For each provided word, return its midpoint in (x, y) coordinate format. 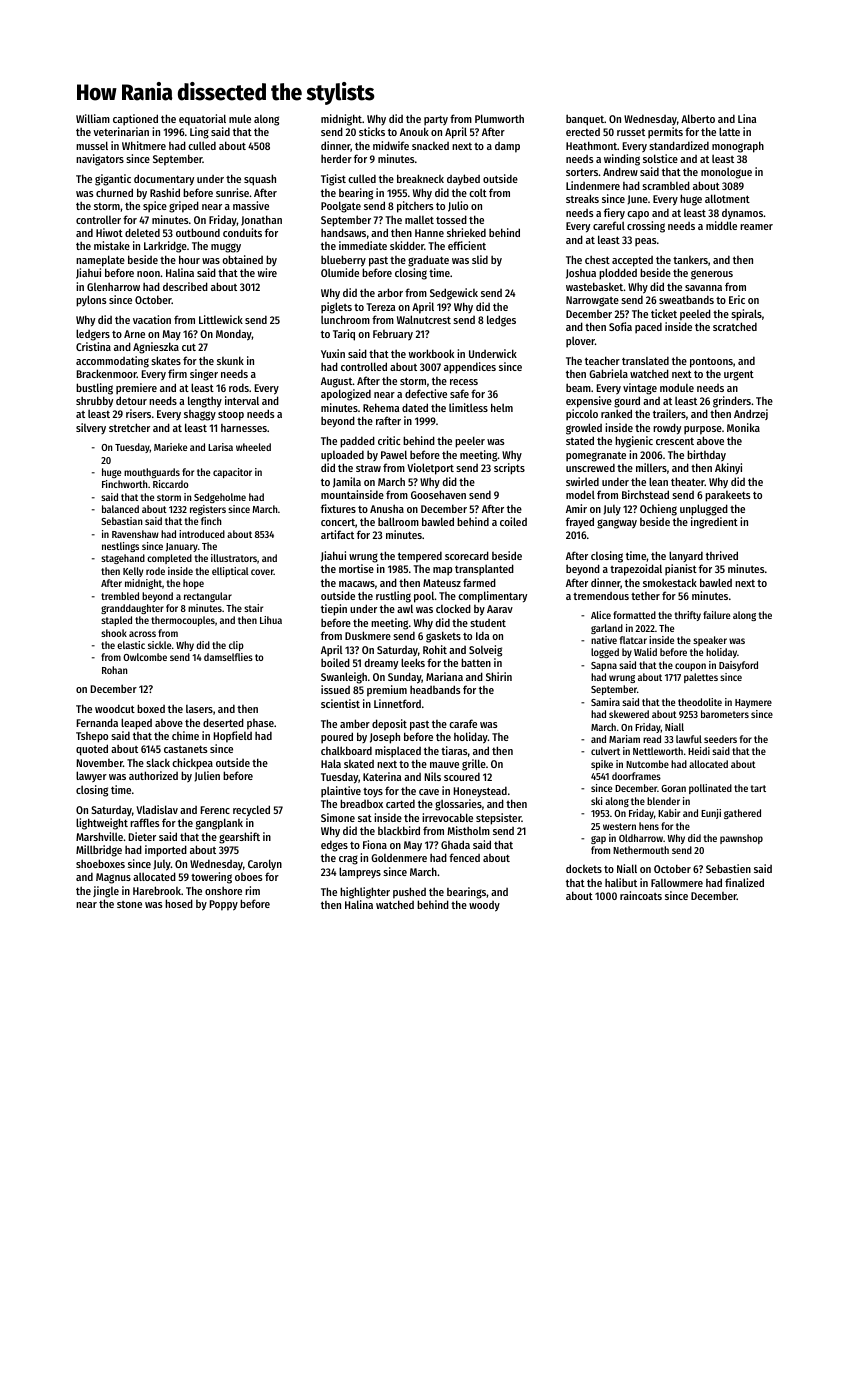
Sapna (604, 666)
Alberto (698, 118)
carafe (463, 723)
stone (129, 904)
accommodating (112, 362)
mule (240, 118)
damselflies (228, 657)
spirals (746, 315)
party (436, 120)
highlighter (365, 893)
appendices (470, 368)
